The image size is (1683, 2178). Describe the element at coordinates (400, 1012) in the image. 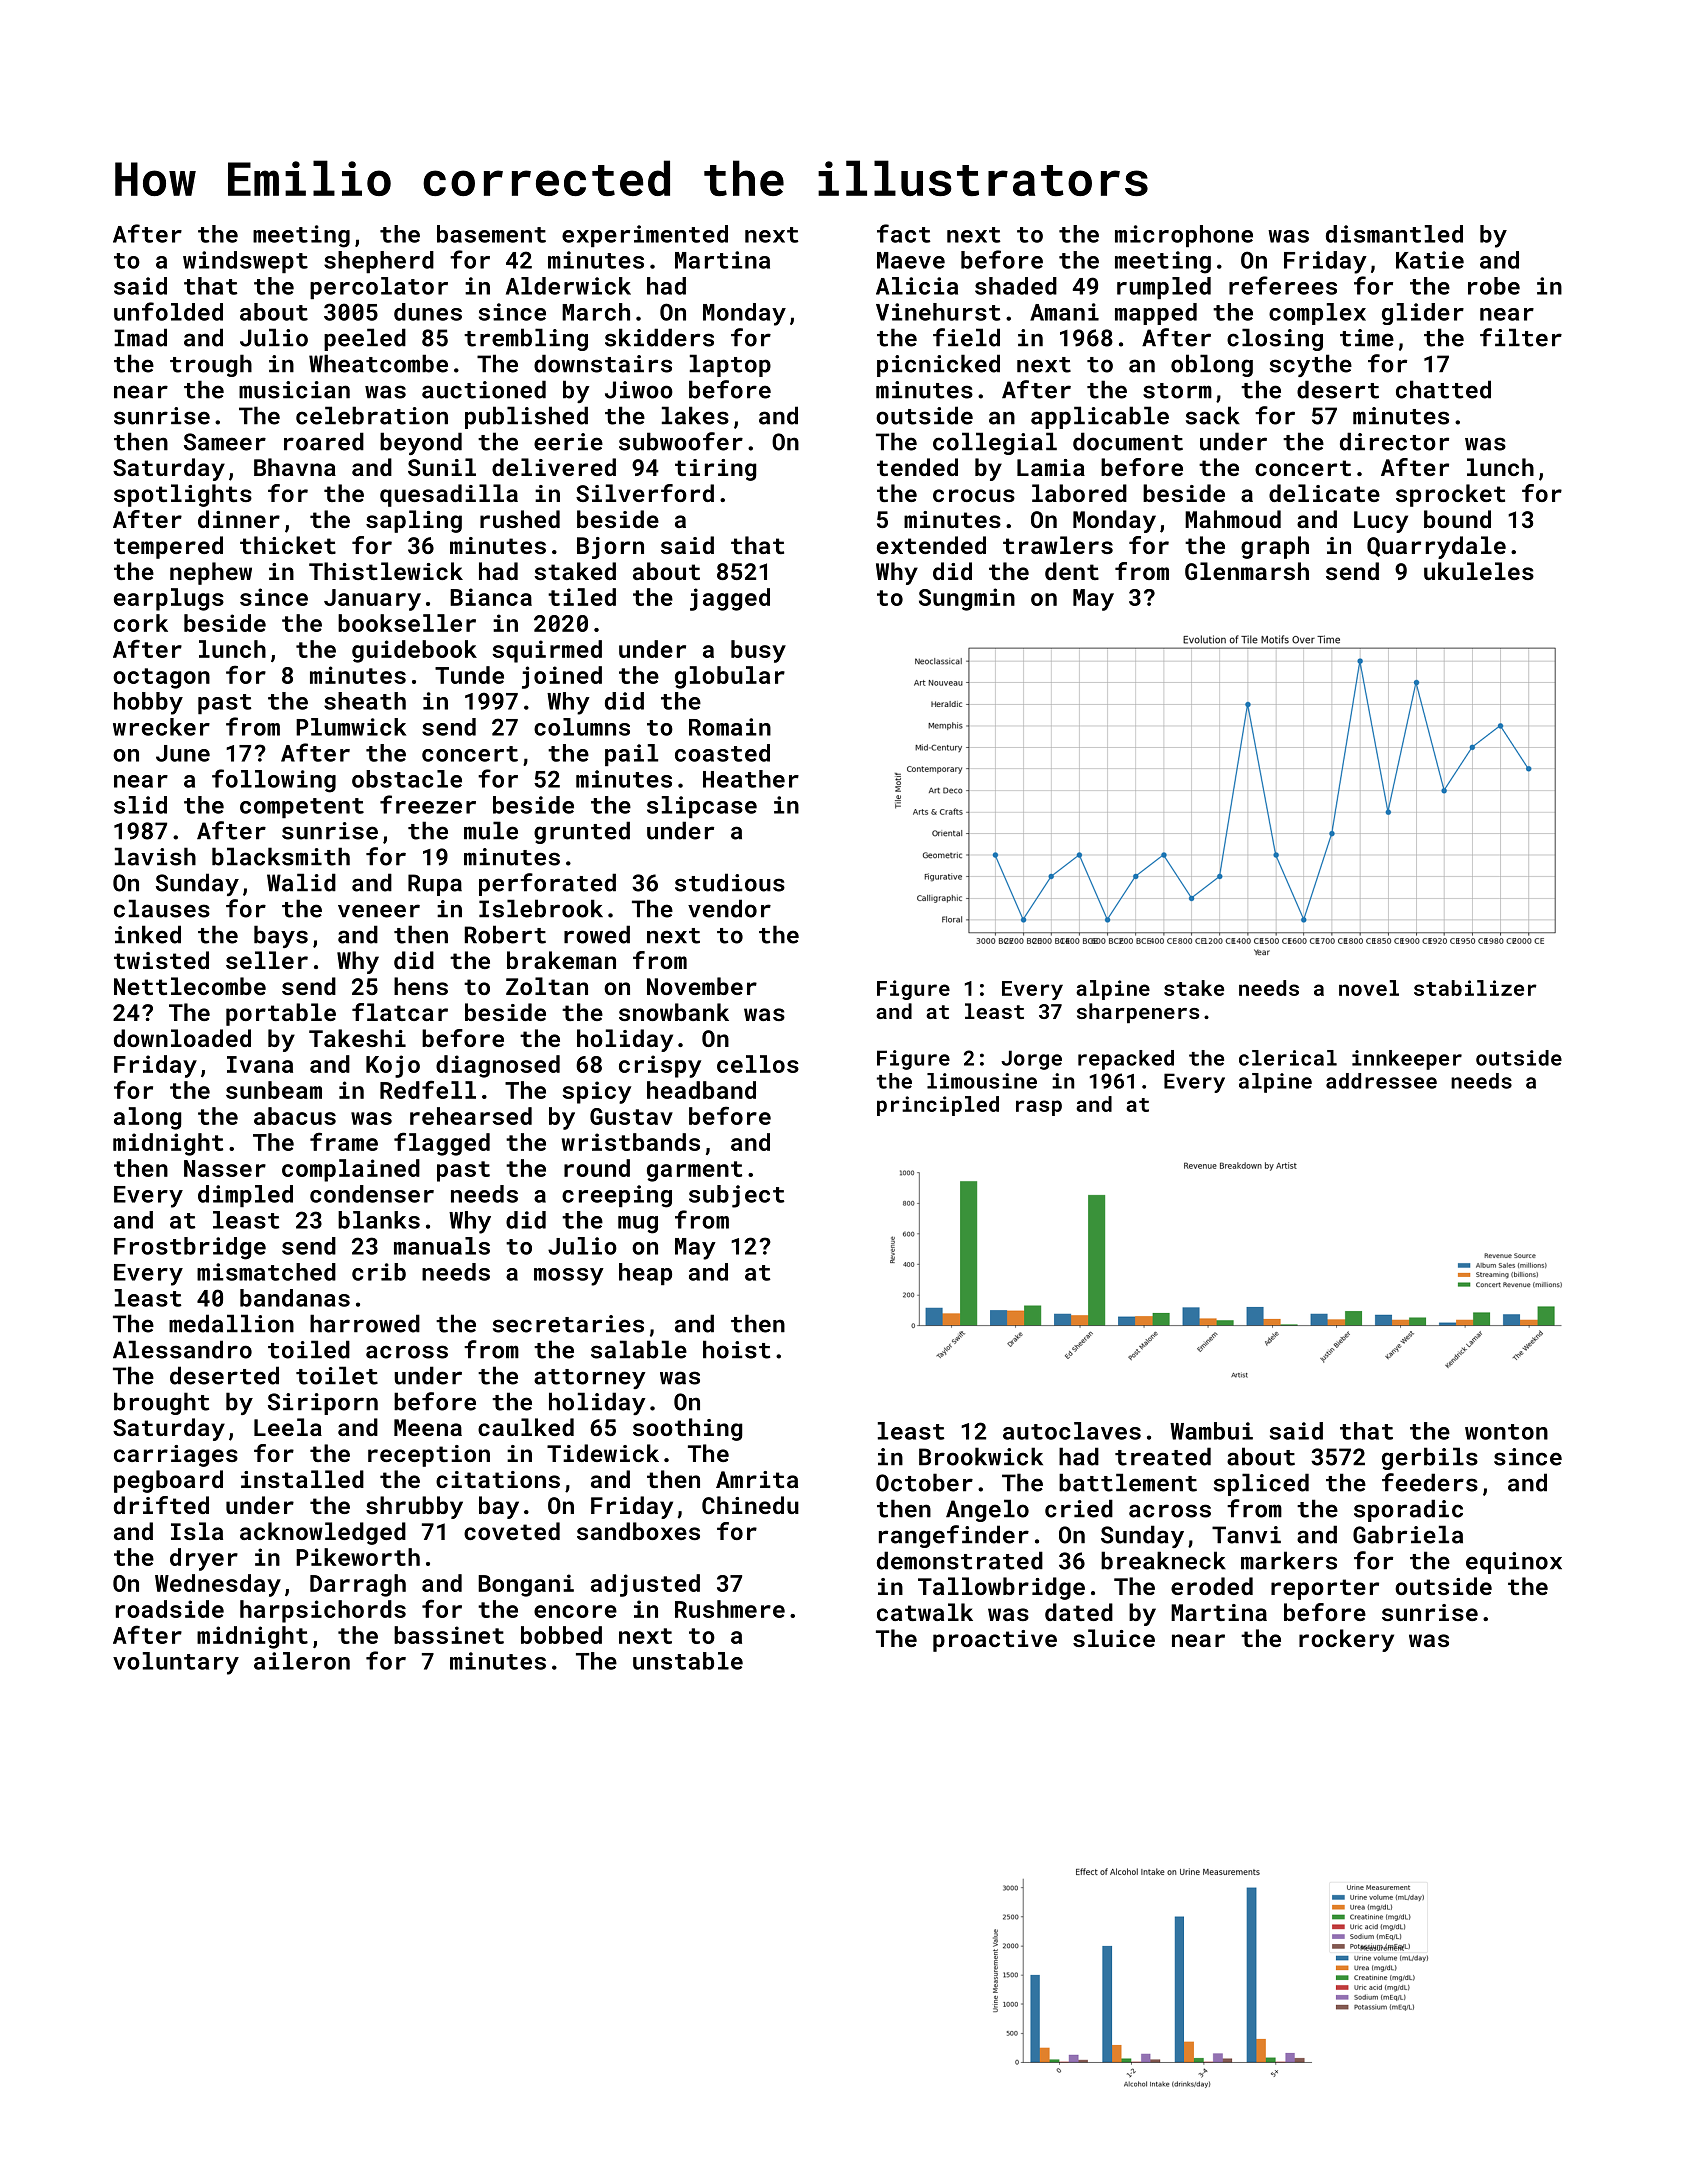

I see `flatcar` at that location.
